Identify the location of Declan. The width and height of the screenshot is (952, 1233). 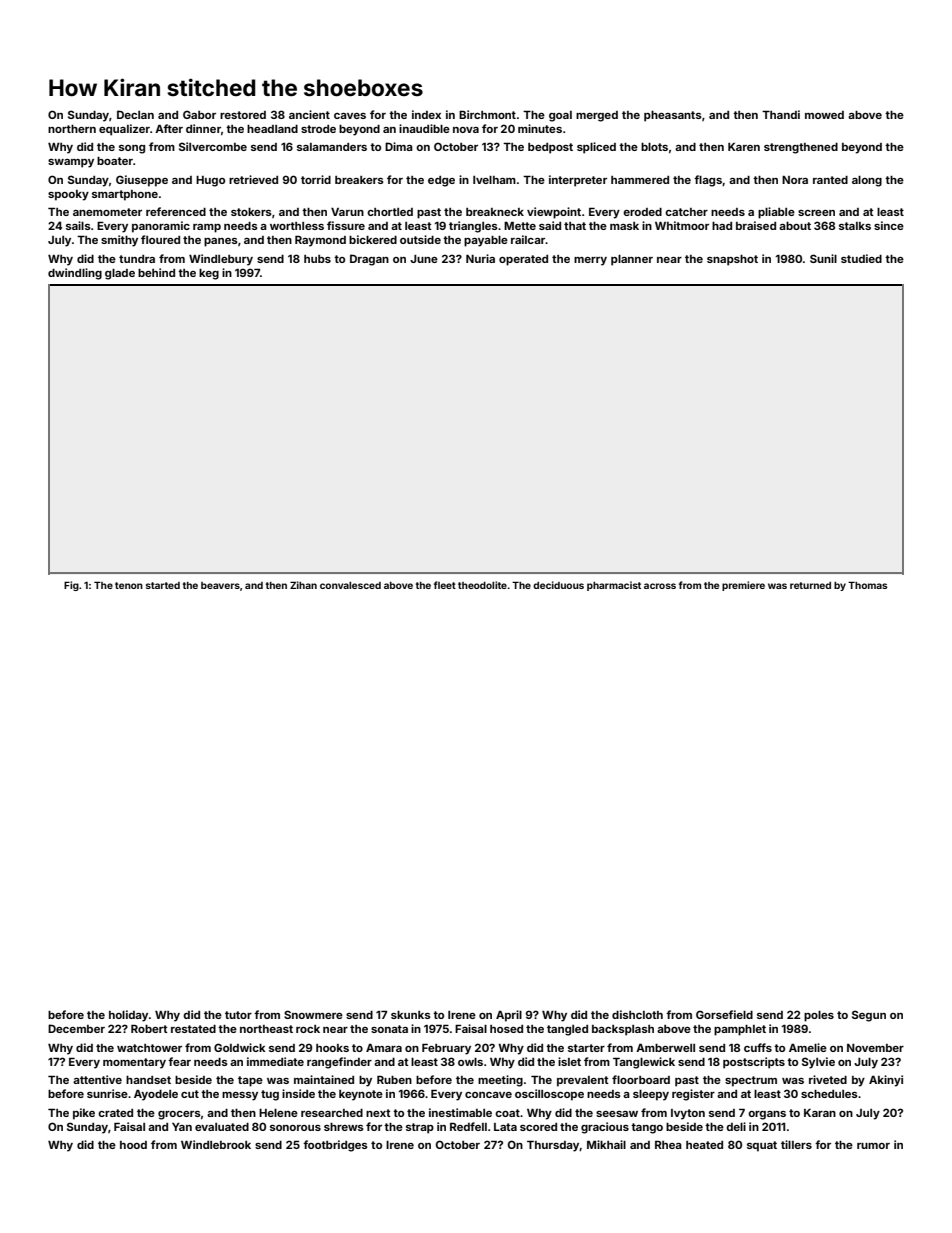
(135, 114).
